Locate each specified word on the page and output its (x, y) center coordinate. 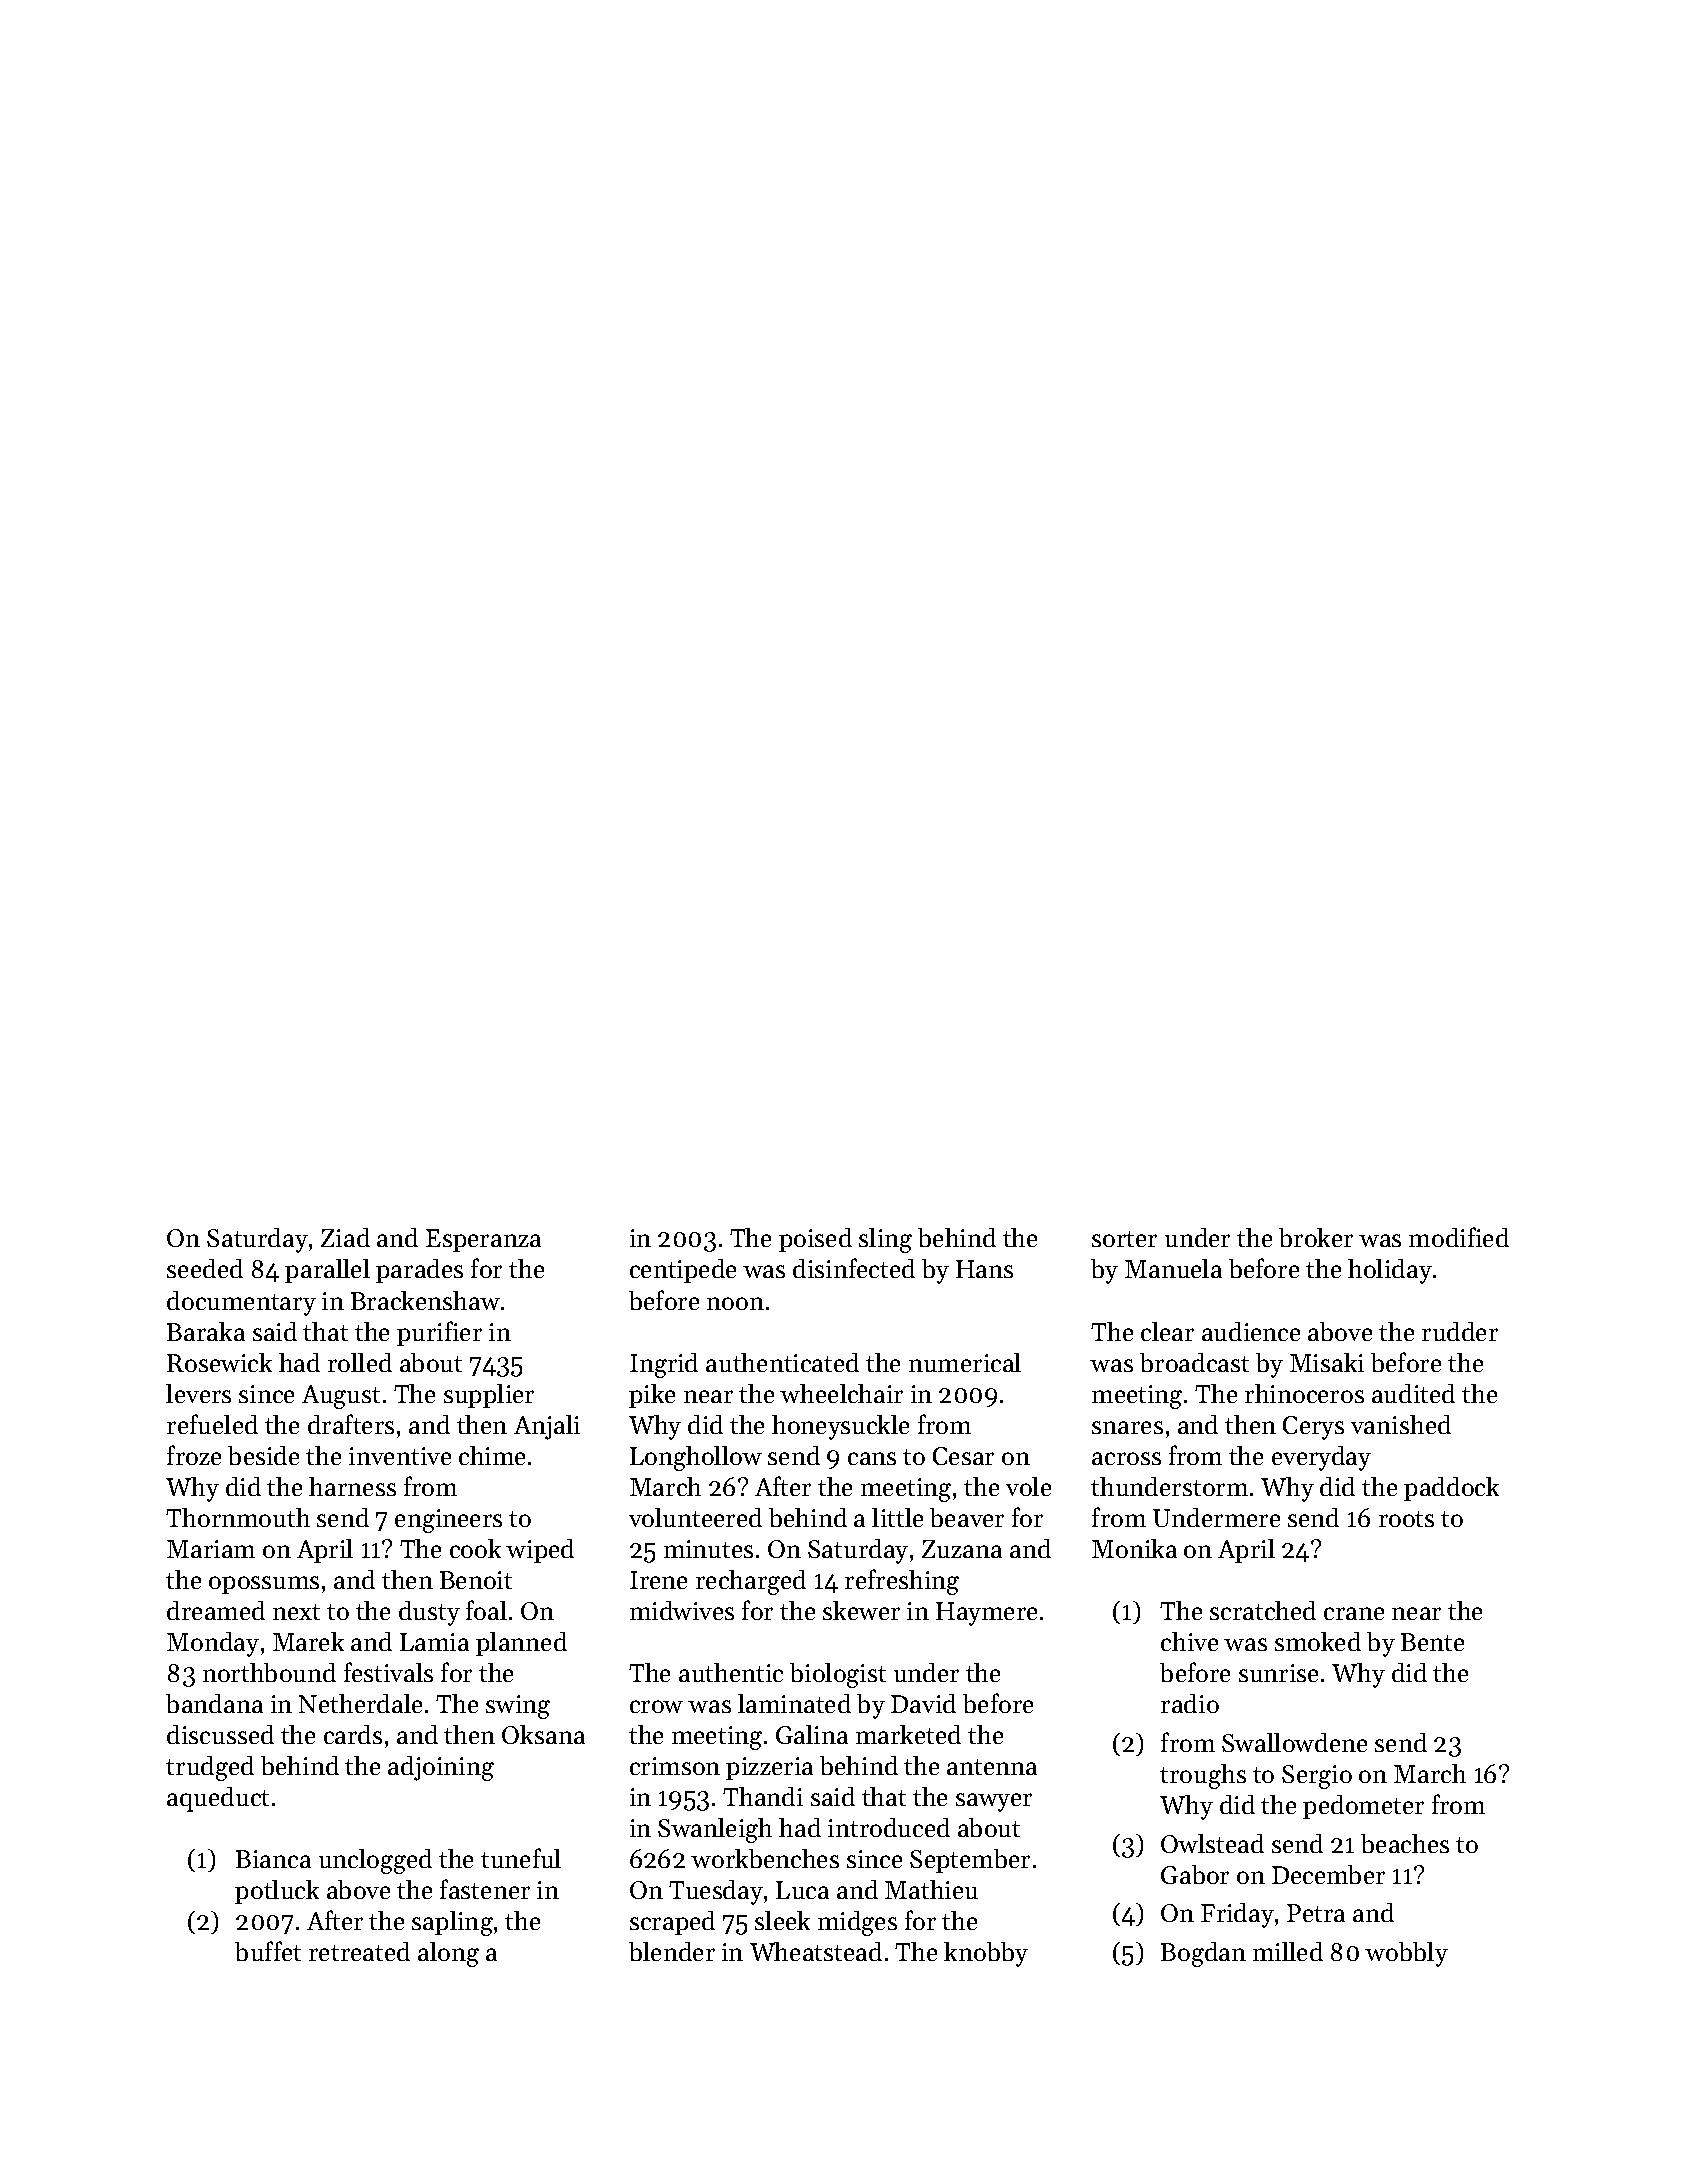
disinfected (854, 1268)
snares (1127, 1427)
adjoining (441, 1768)
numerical (965, 1362)
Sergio (1317, 1777)
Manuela (1173, 1268)
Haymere (986, 1614)
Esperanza (483, 1240)
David (923, 1703)
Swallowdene (1294, 1742)
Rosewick (219, 1362)
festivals (388, 1672)
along (448, 1954)
